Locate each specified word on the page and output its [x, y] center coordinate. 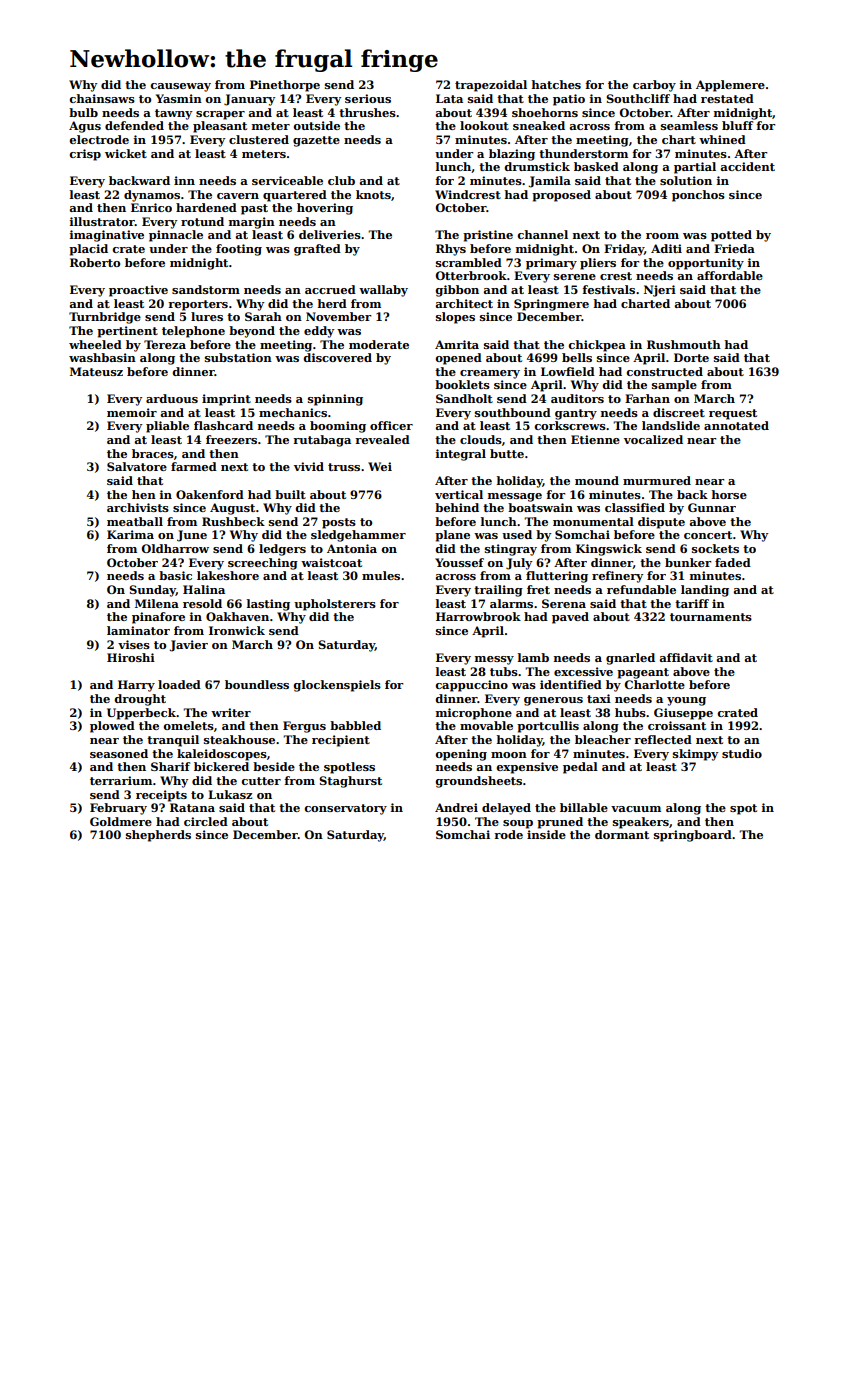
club [341, 180]
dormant [622, 834]
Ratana [192, 807]
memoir [132, 412]
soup [518, 824]
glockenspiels [337, 686]
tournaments [711, 617]
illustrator [102, 221]
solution [686, 180]
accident [747, 166]
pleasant [220, 127]
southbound [513, 412]
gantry [576, 414]
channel [543, 234]
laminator [138, 630]
